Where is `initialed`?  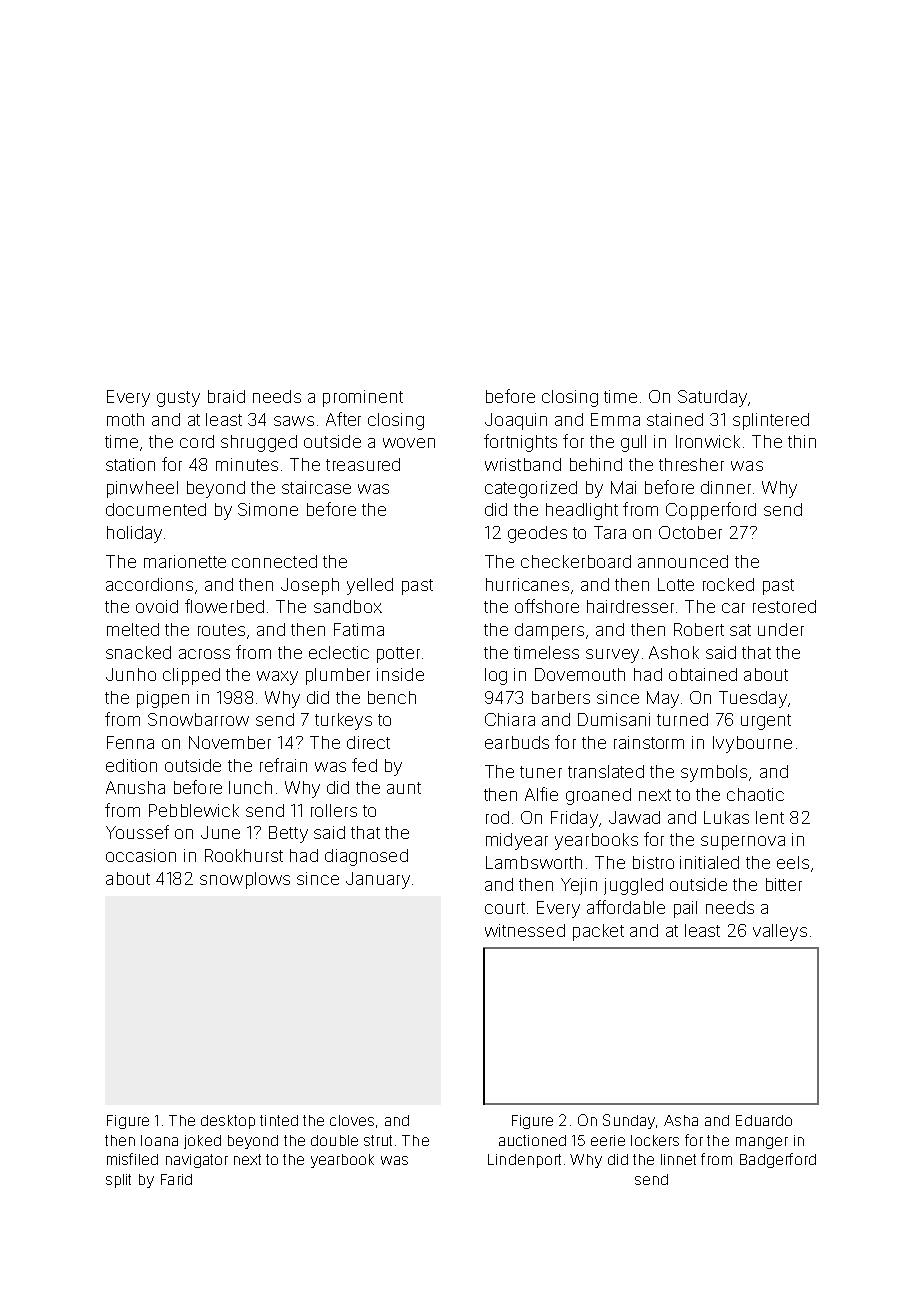 initialed is located at coordinates (709, 862).
